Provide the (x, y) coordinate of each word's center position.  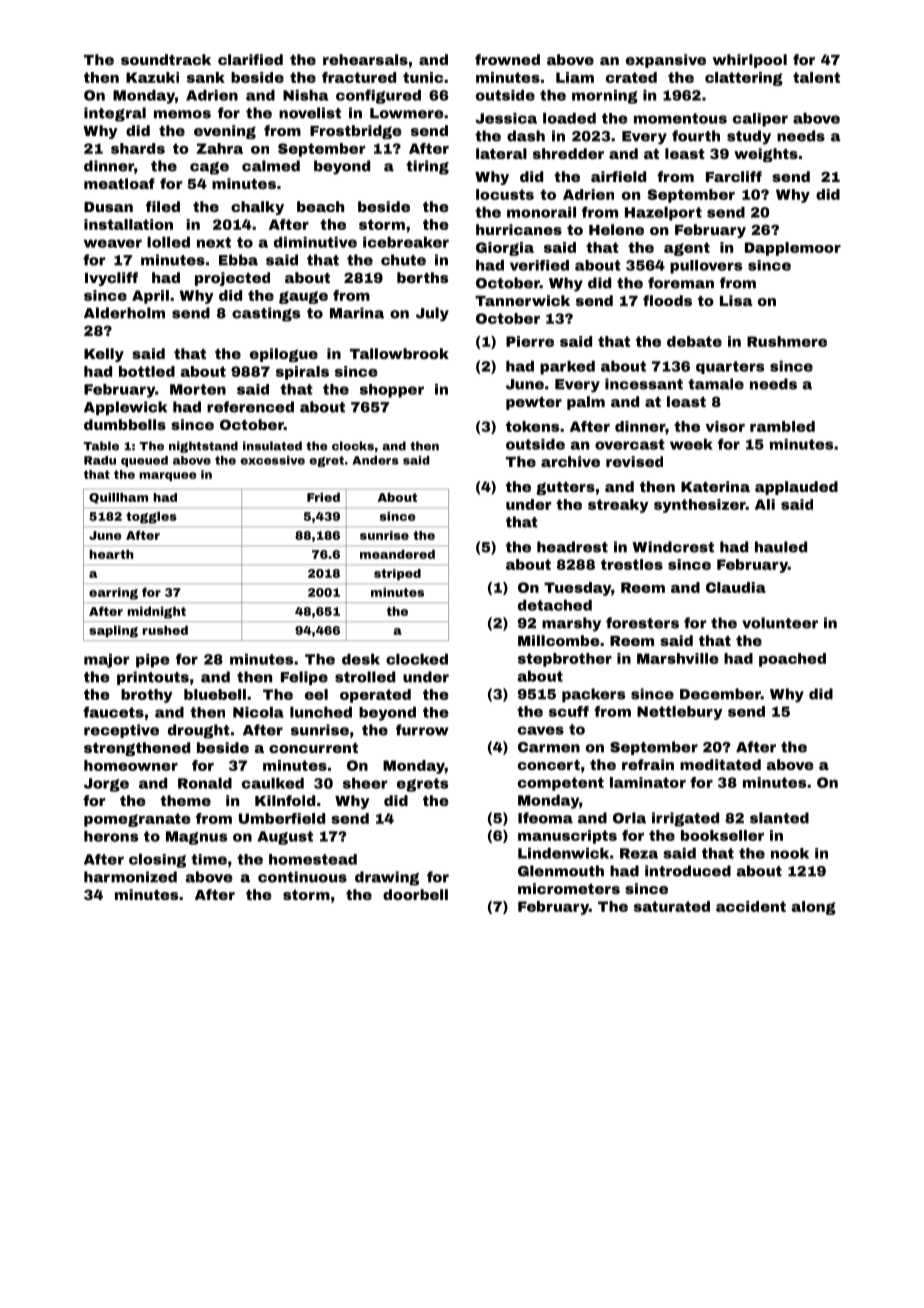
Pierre (530, 341)
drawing (387, 878)
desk (361, 659)
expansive (666, 61)
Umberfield (282, 818)
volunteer (780, 623)
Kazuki (152, 77)
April (150, 297)
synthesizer (700, 506)
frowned (507, 59)
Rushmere (787, 341)
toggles (151, 518)
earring (113, 594)
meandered (397, 554)
